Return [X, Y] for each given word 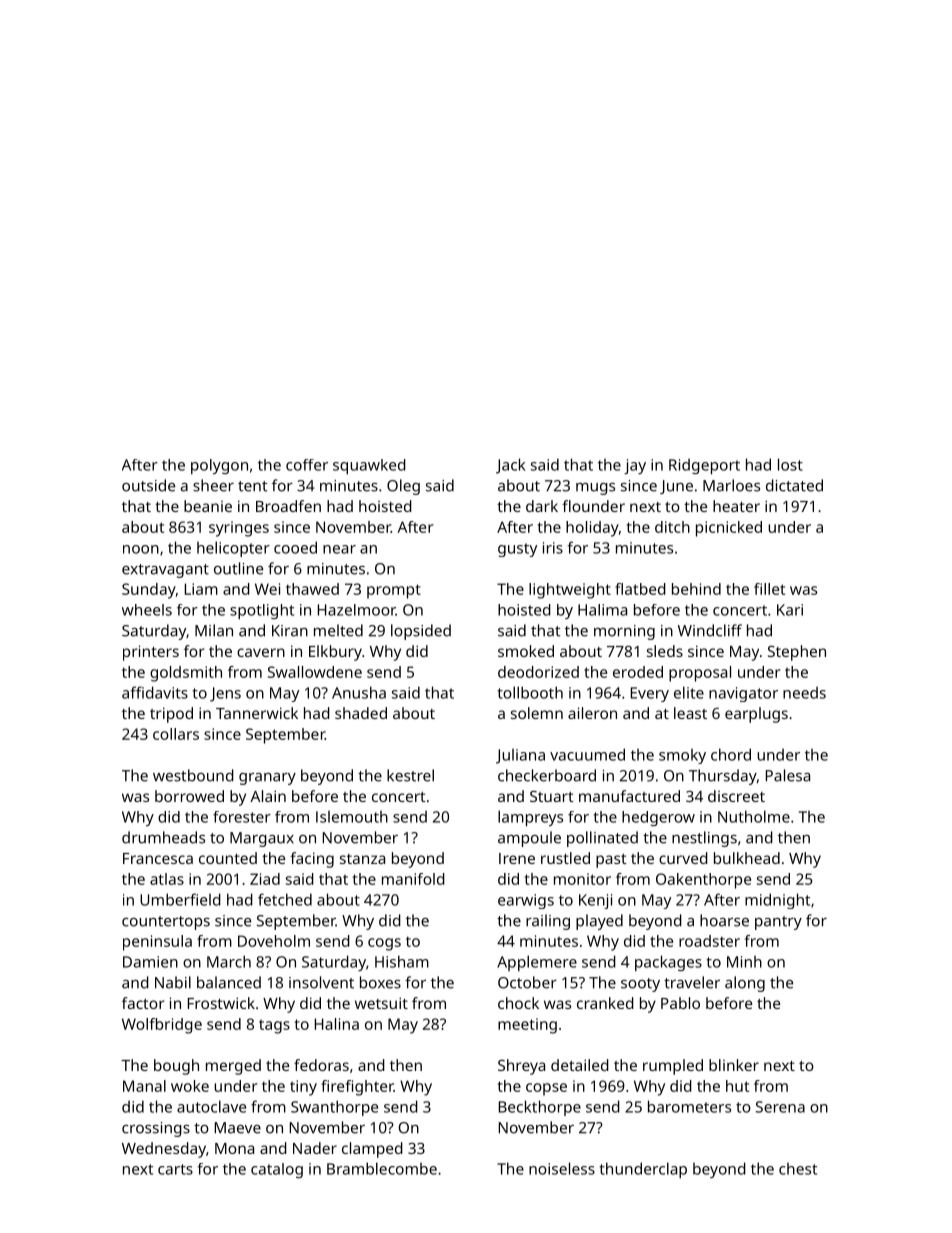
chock [518, 1003]
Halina [337, 1024]
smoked [526, 651]
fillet [769, 589]
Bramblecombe [382, 1168]
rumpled [673, 1067]
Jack [510, 466]
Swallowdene [315, 672]
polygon [219, 466]
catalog [277, 1170]
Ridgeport [704, 466]
